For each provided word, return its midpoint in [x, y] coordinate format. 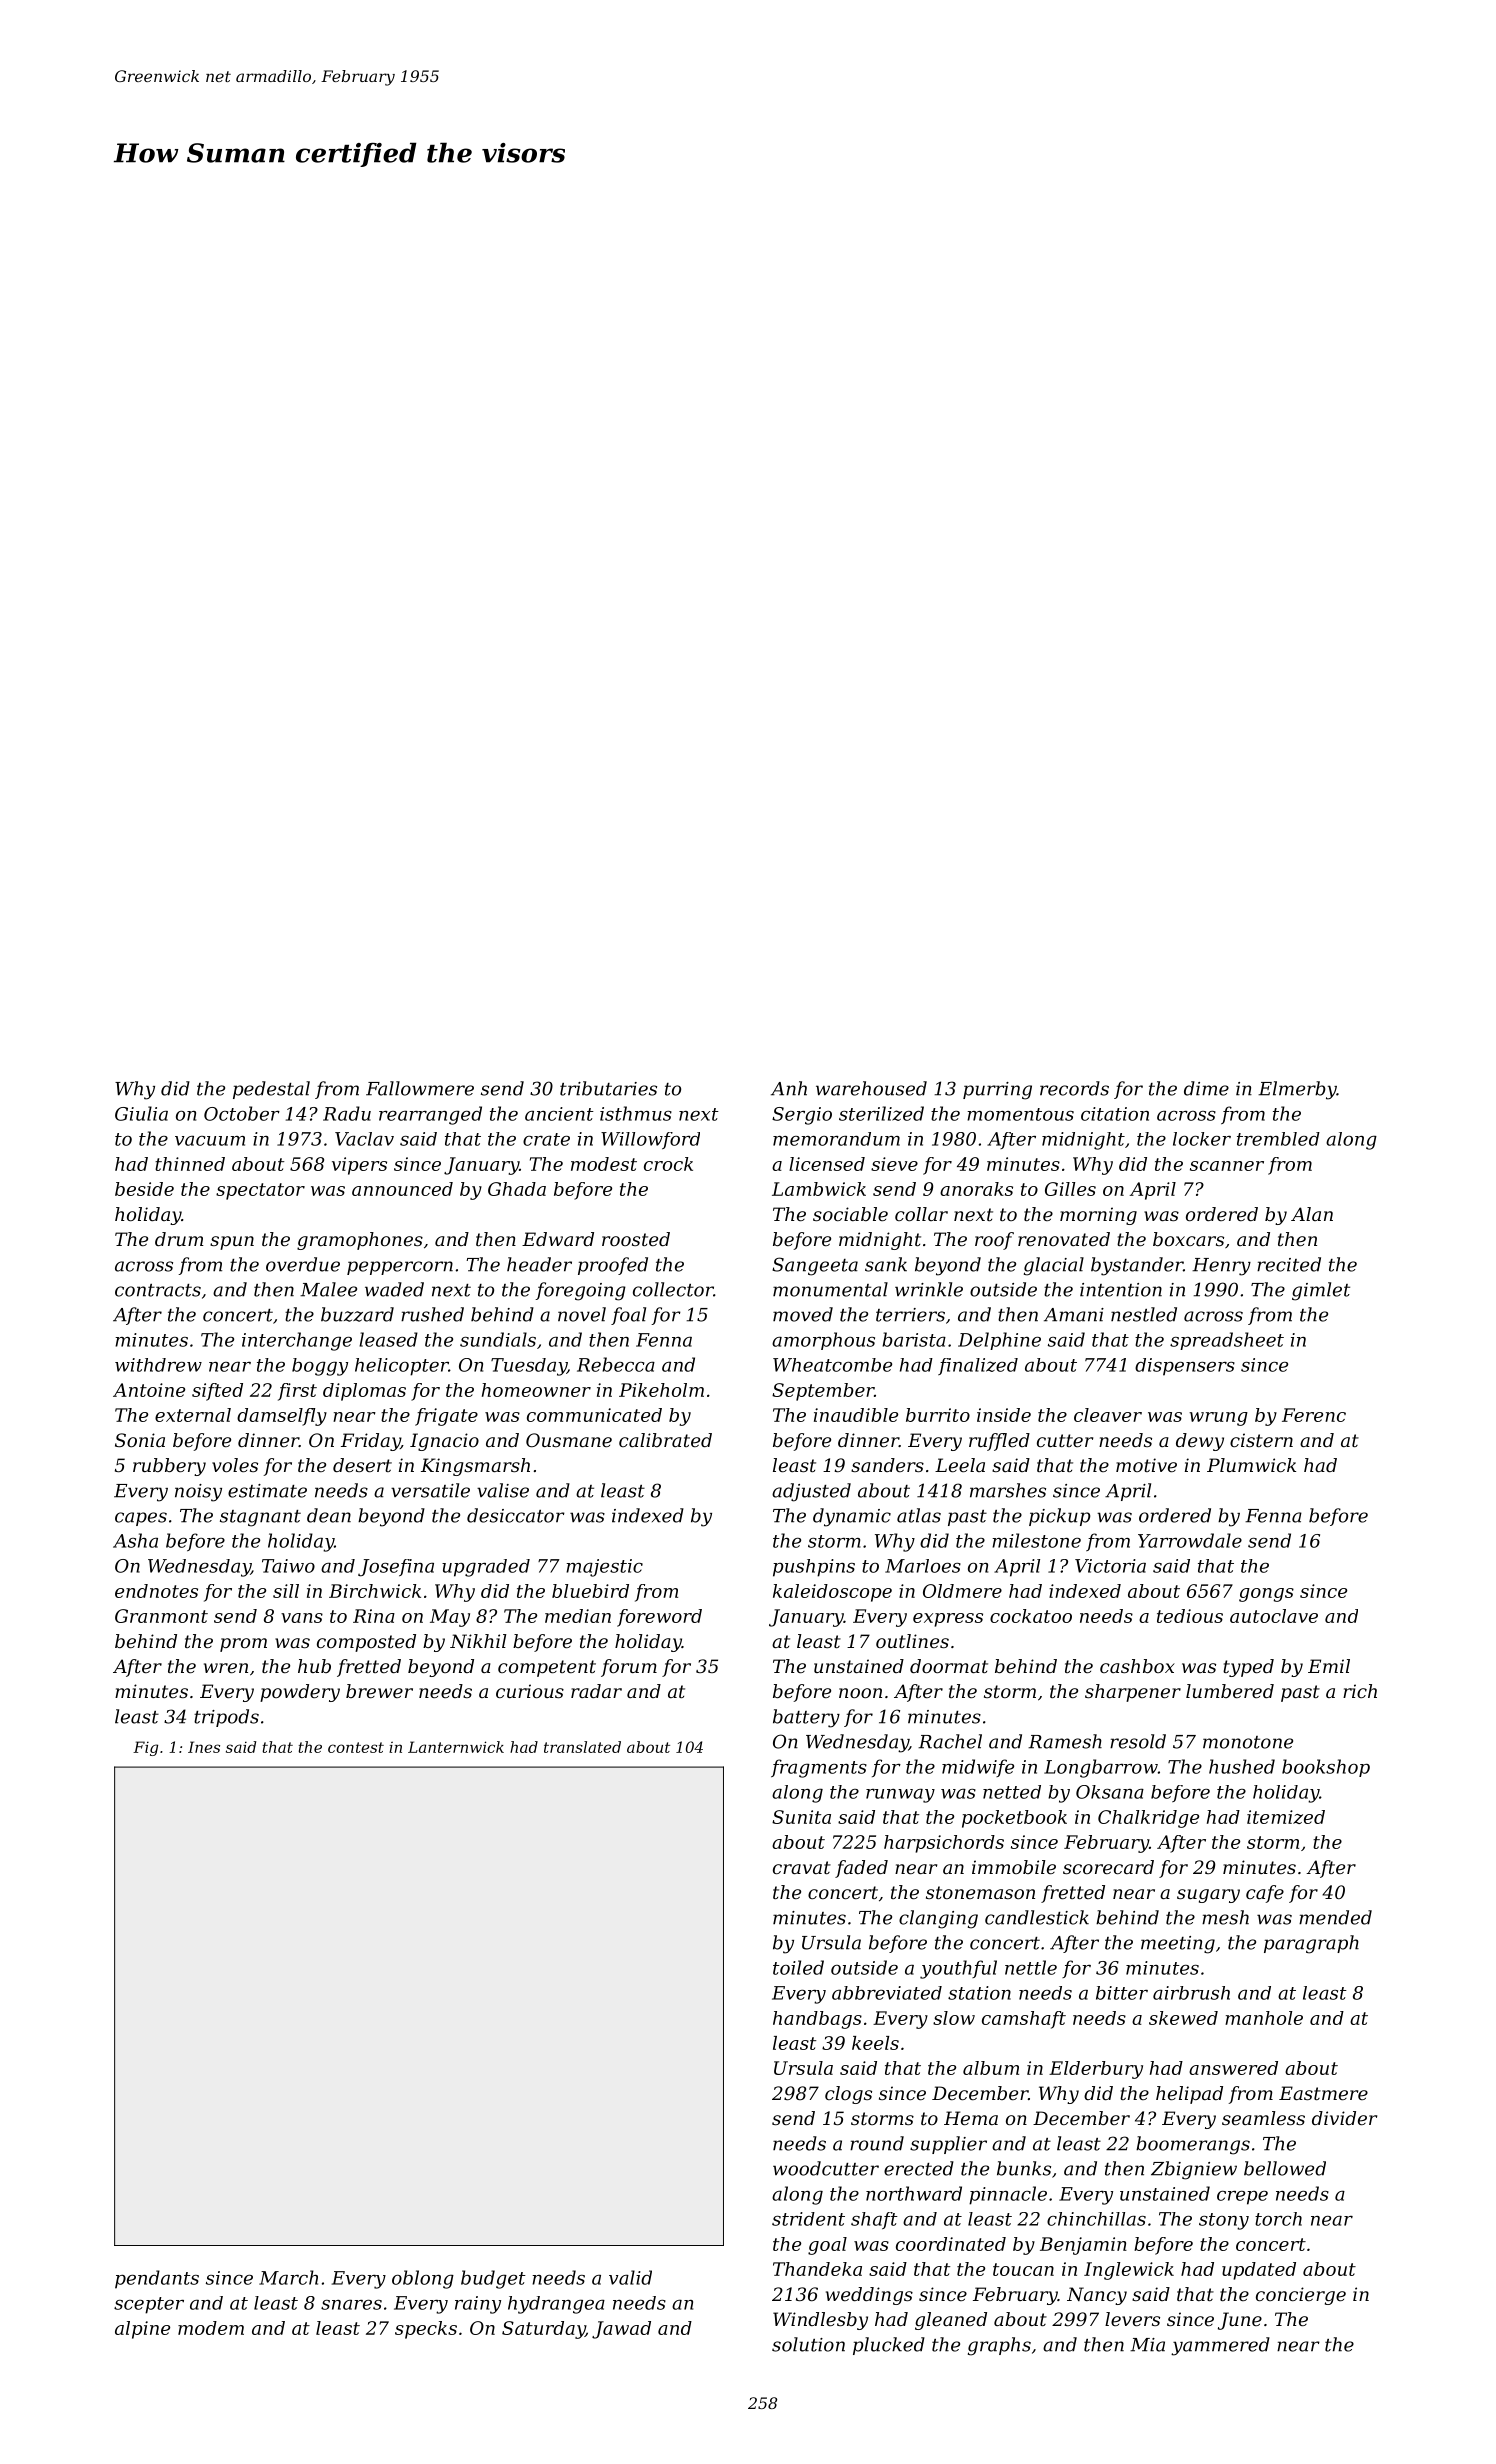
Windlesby [820, 2321]
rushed [432, 1314]
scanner [1227, 1166]
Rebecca [616, 1364]
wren [226, 1668]
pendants [157, 2279]
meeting [1178, 1945]
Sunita [801, 1817]
